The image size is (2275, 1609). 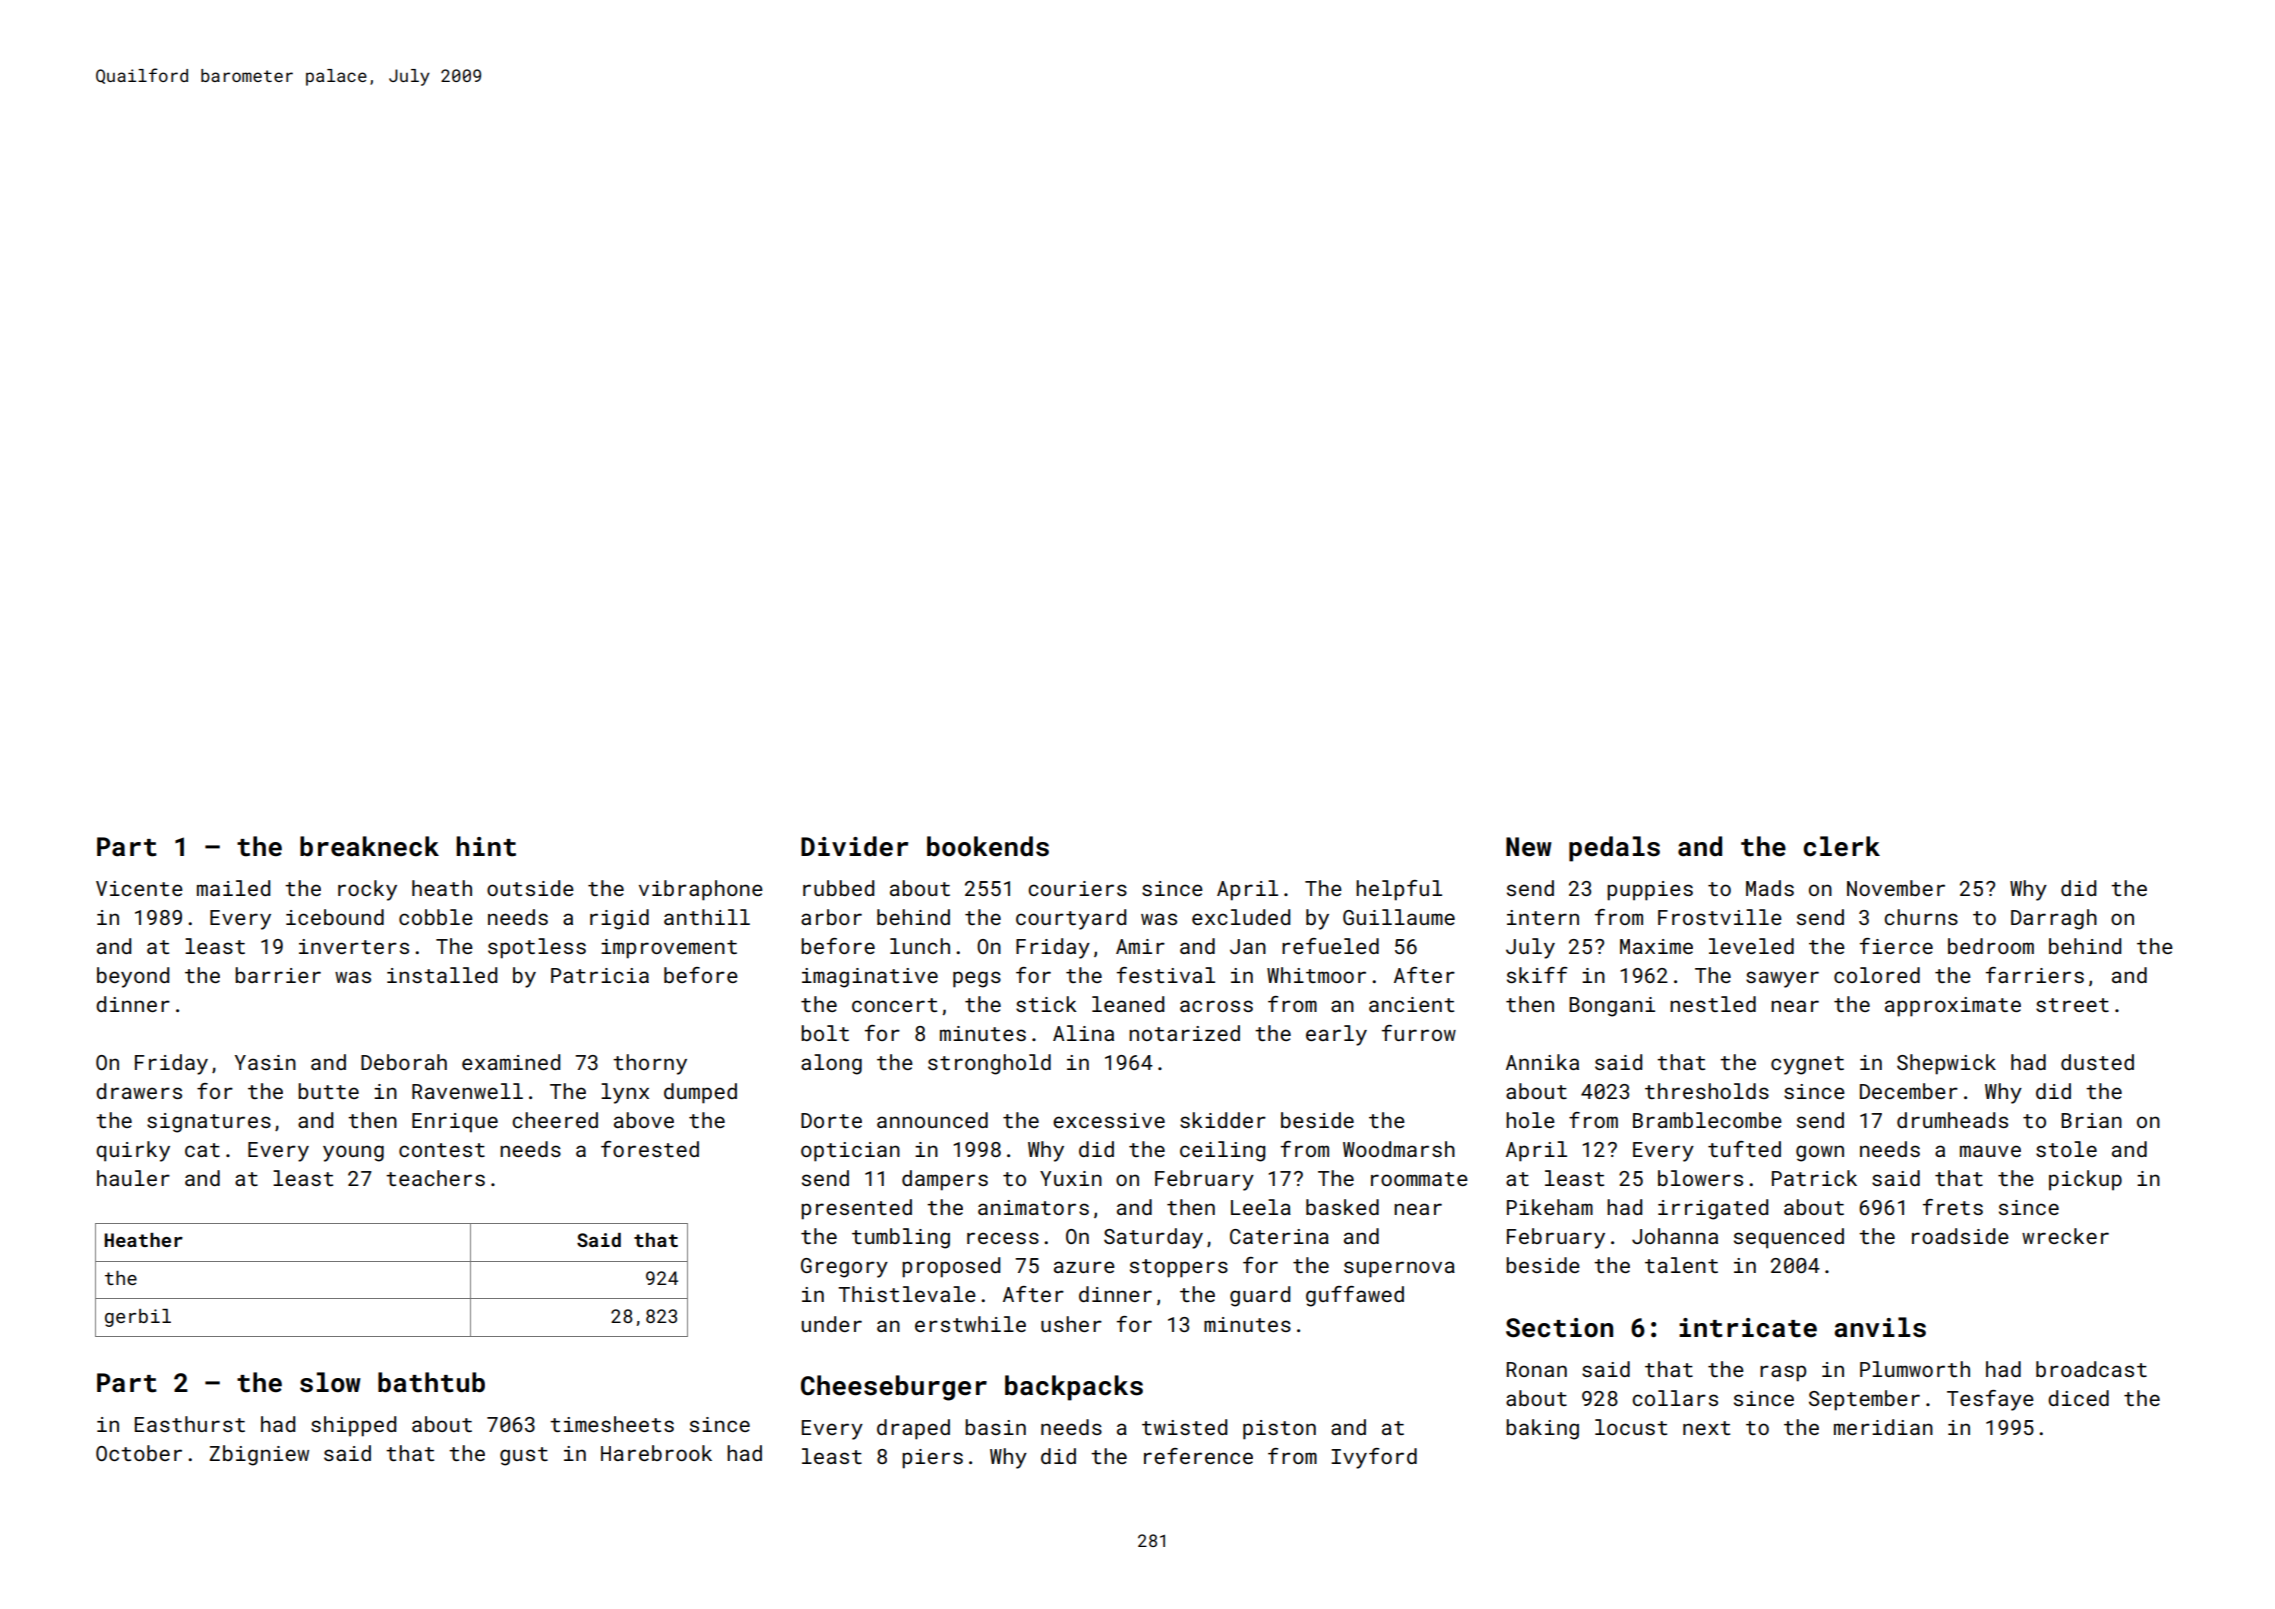 What do you see at coordinates (1880, 1327) in the document?
I see `anvils` at bounding box center [1880, 1327].
